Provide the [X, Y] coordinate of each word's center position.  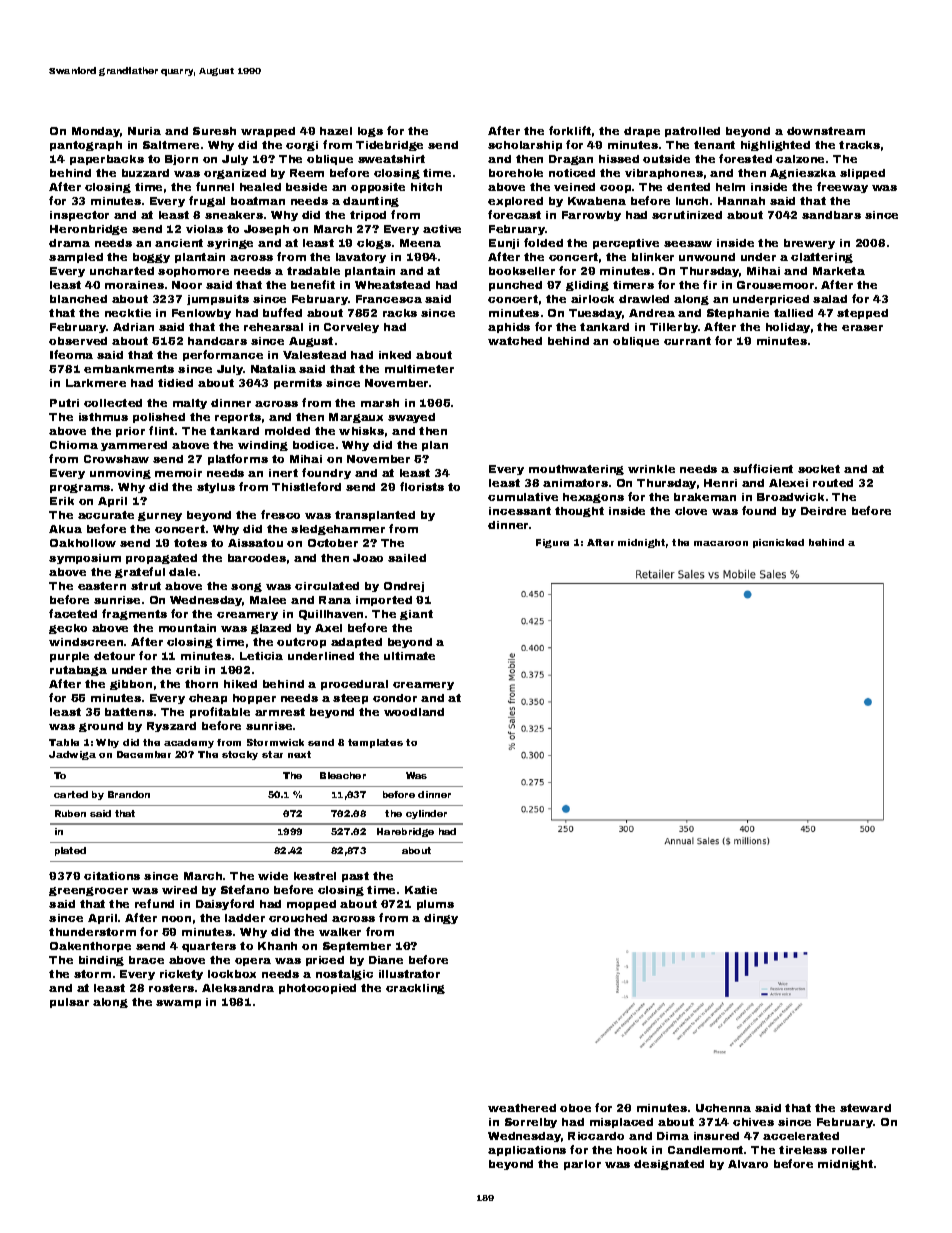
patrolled [692, 132]
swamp [178, 1004]
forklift [570, 130]
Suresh [214, 131]
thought [579, 512]
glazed [271, 629]
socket [819, 469]
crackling [415, 989]
